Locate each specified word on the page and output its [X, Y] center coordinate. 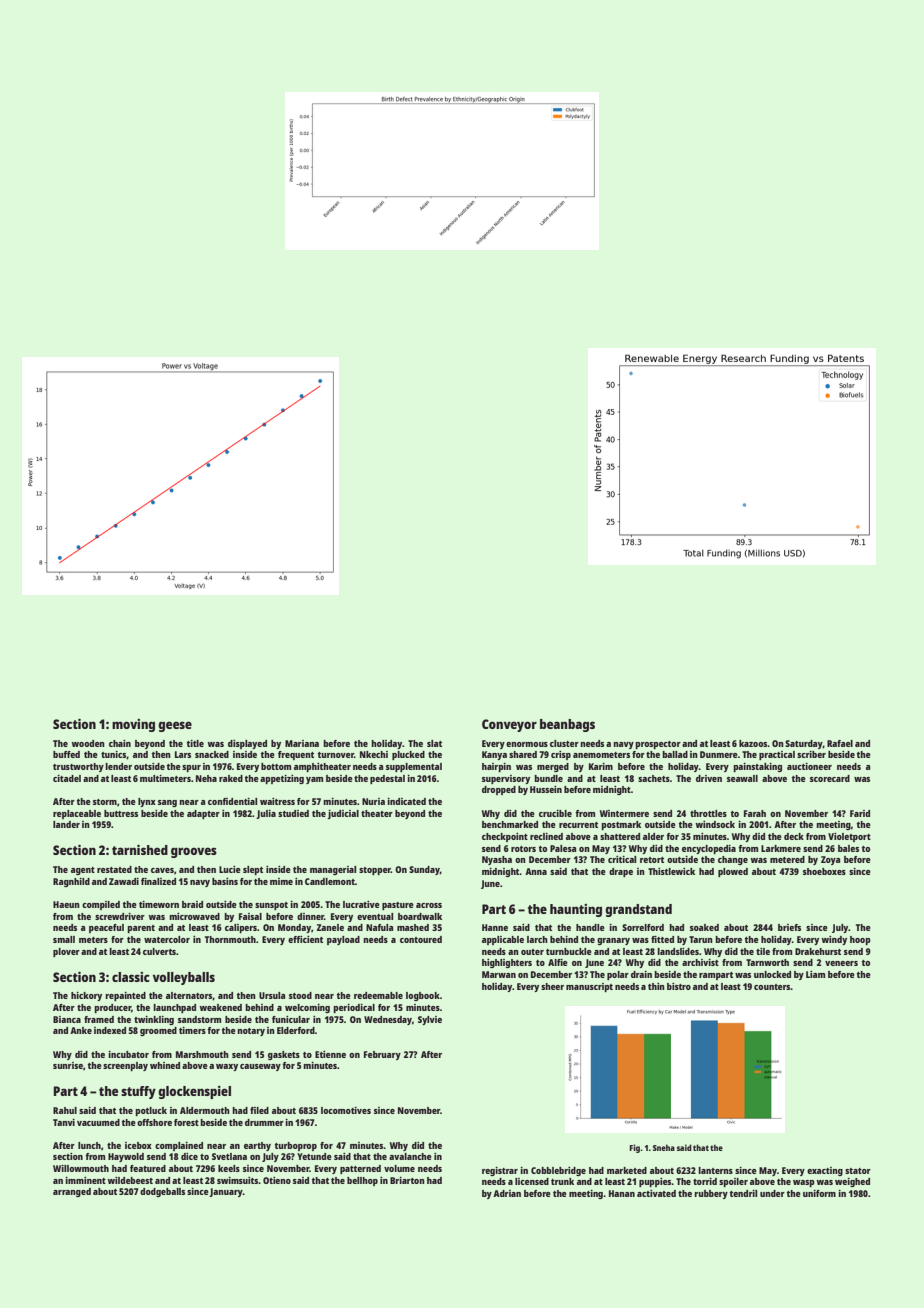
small [64, 939]
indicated [406, 801]
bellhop [362, 1181]
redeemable [378, 995]
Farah [755, 813]
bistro [679, 986]
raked [231, 778]
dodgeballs [162, 1192]
